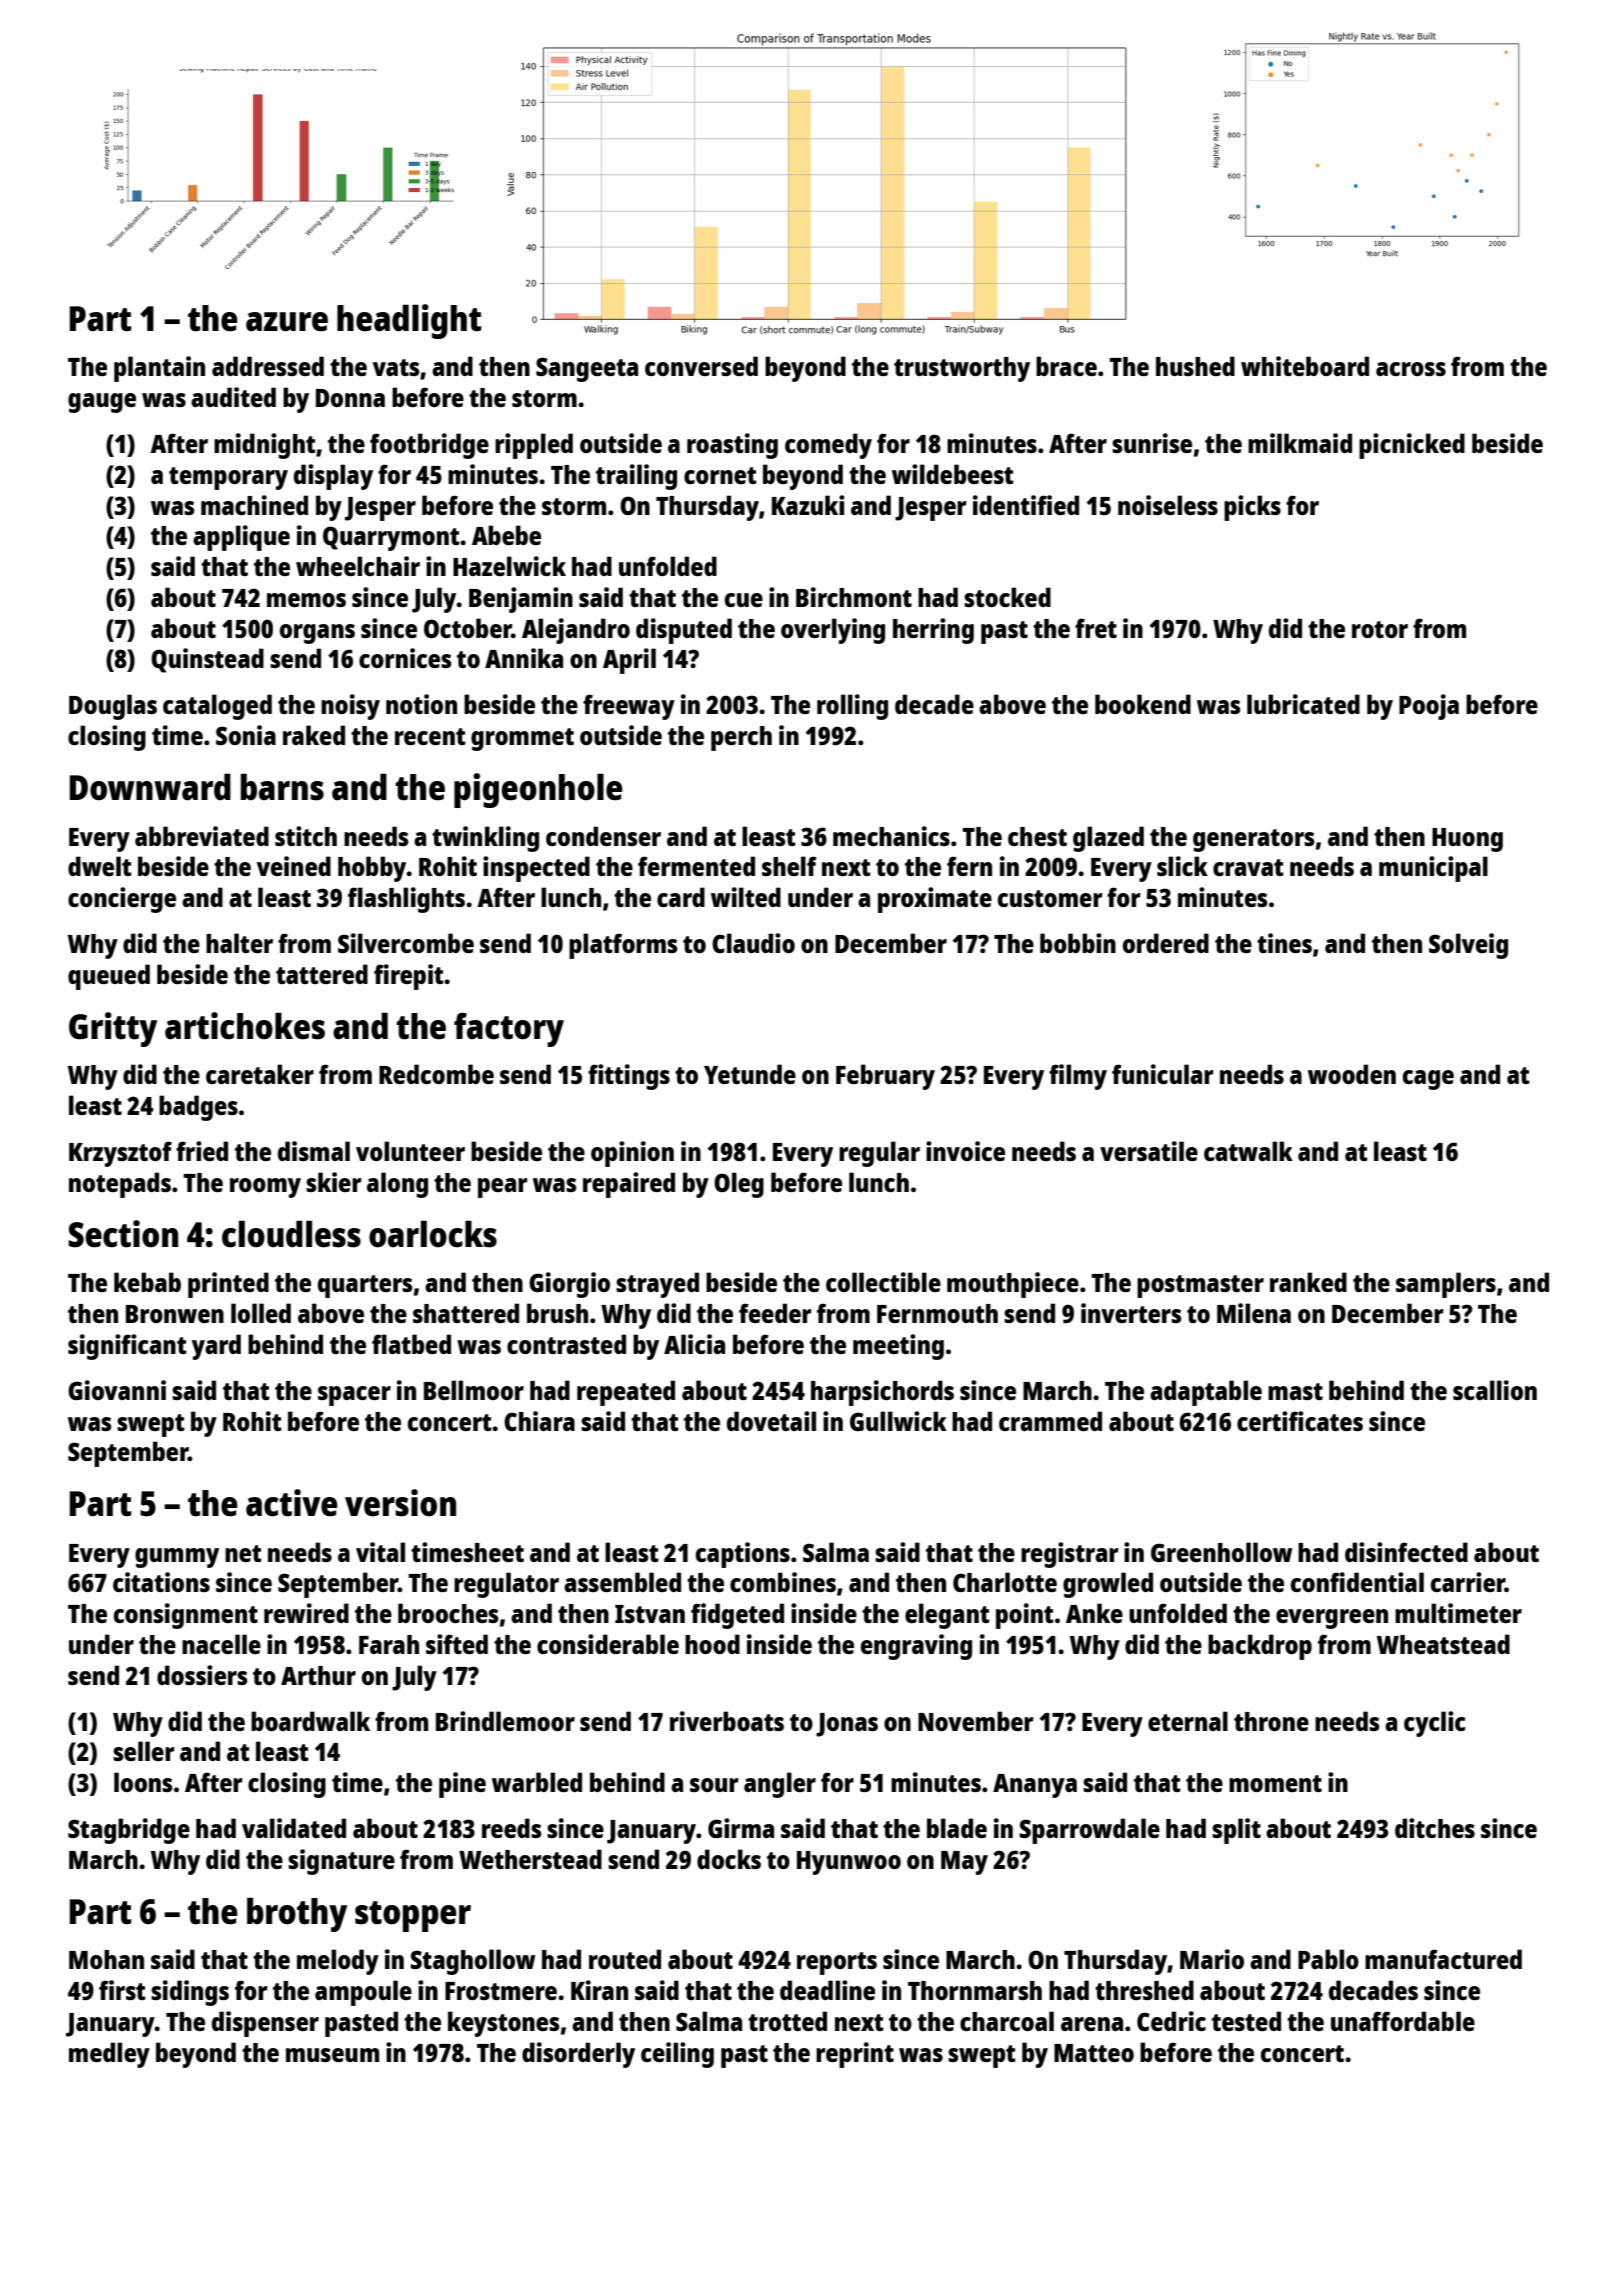  I want to click on applique, so click(241, 538).
